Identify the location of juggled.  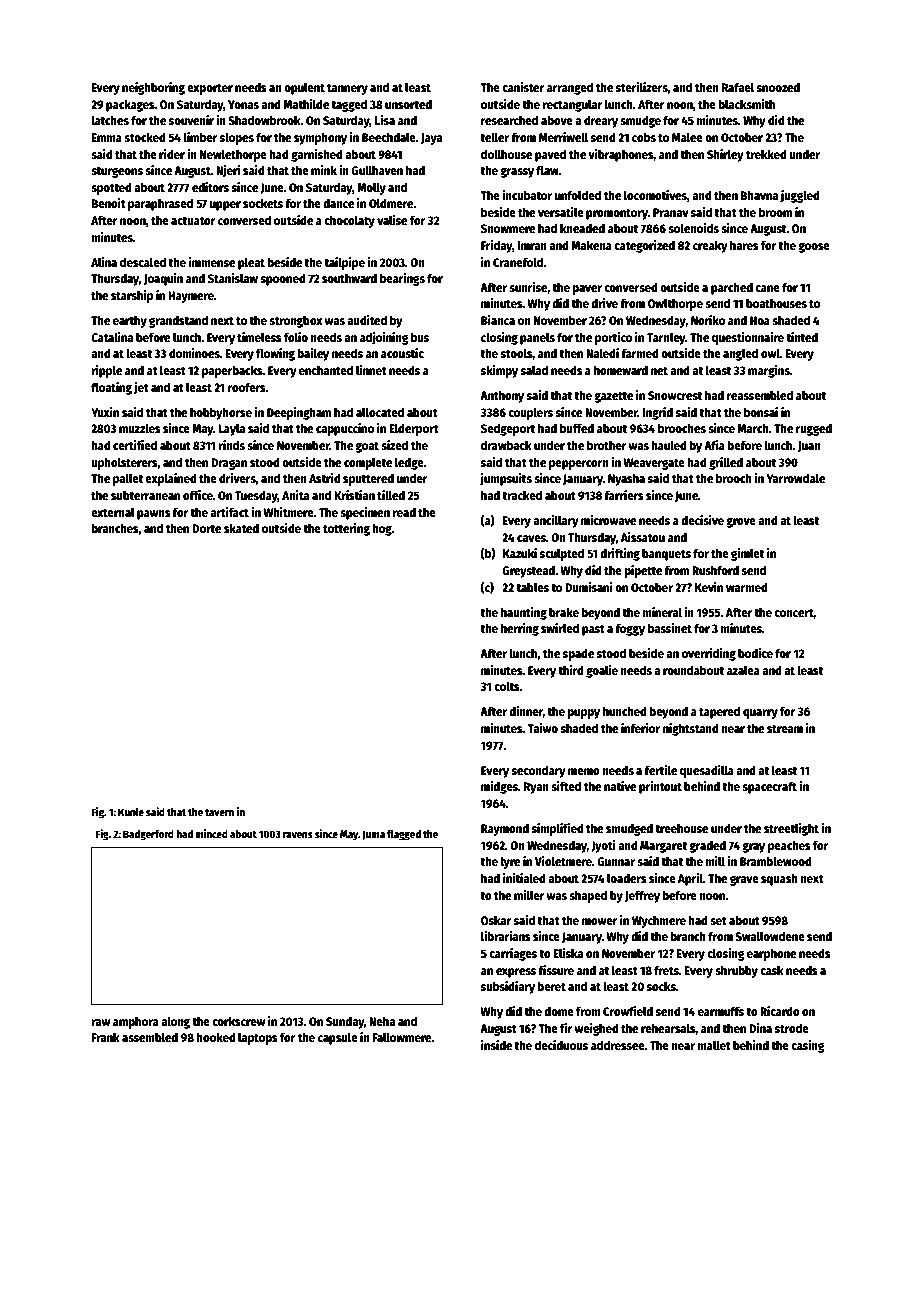
(800, 196).
